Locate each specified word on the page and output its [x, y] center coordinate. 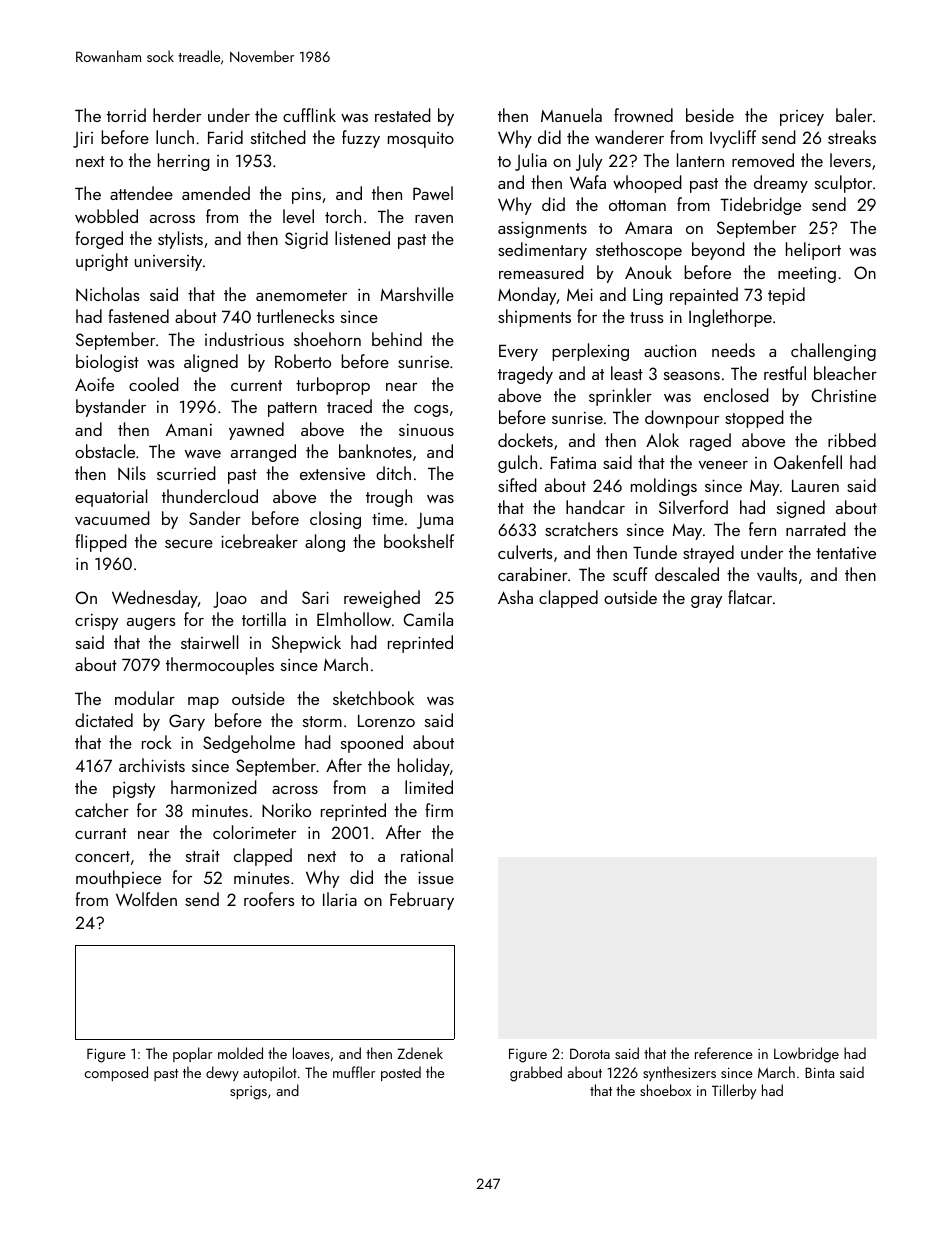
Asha [515, 597]
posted [401, 1073]
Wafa [588, 182]
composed [116, 1073]
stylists [180, 240]
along [325, 543]
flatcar [750, 597]
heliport [813, 251]
